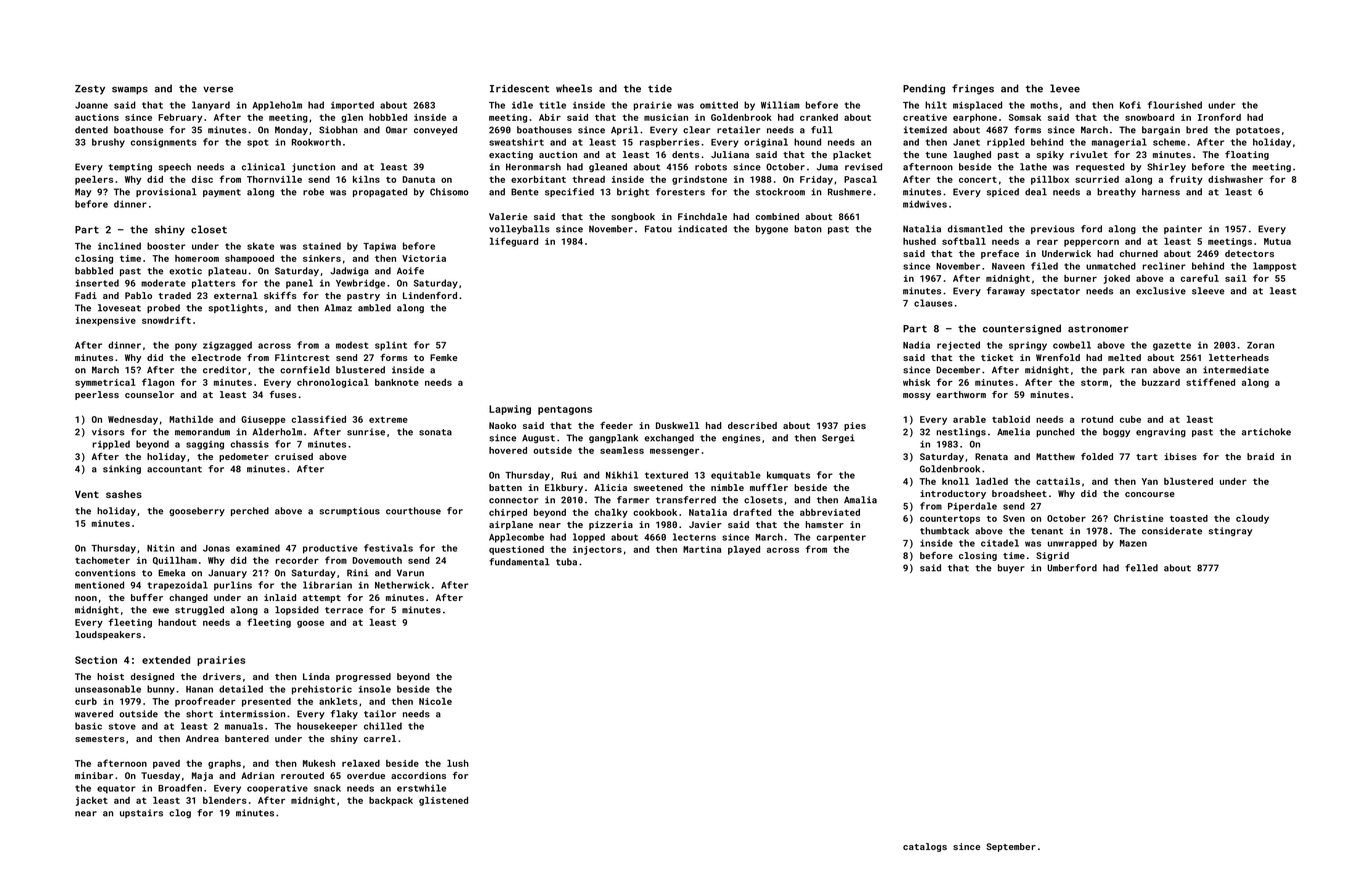 This screenshot has width=1372, height=887. What do you see at coordinates (391, 801) in the screenshot?
I see `backpack` at bounding box center [391, 801].
